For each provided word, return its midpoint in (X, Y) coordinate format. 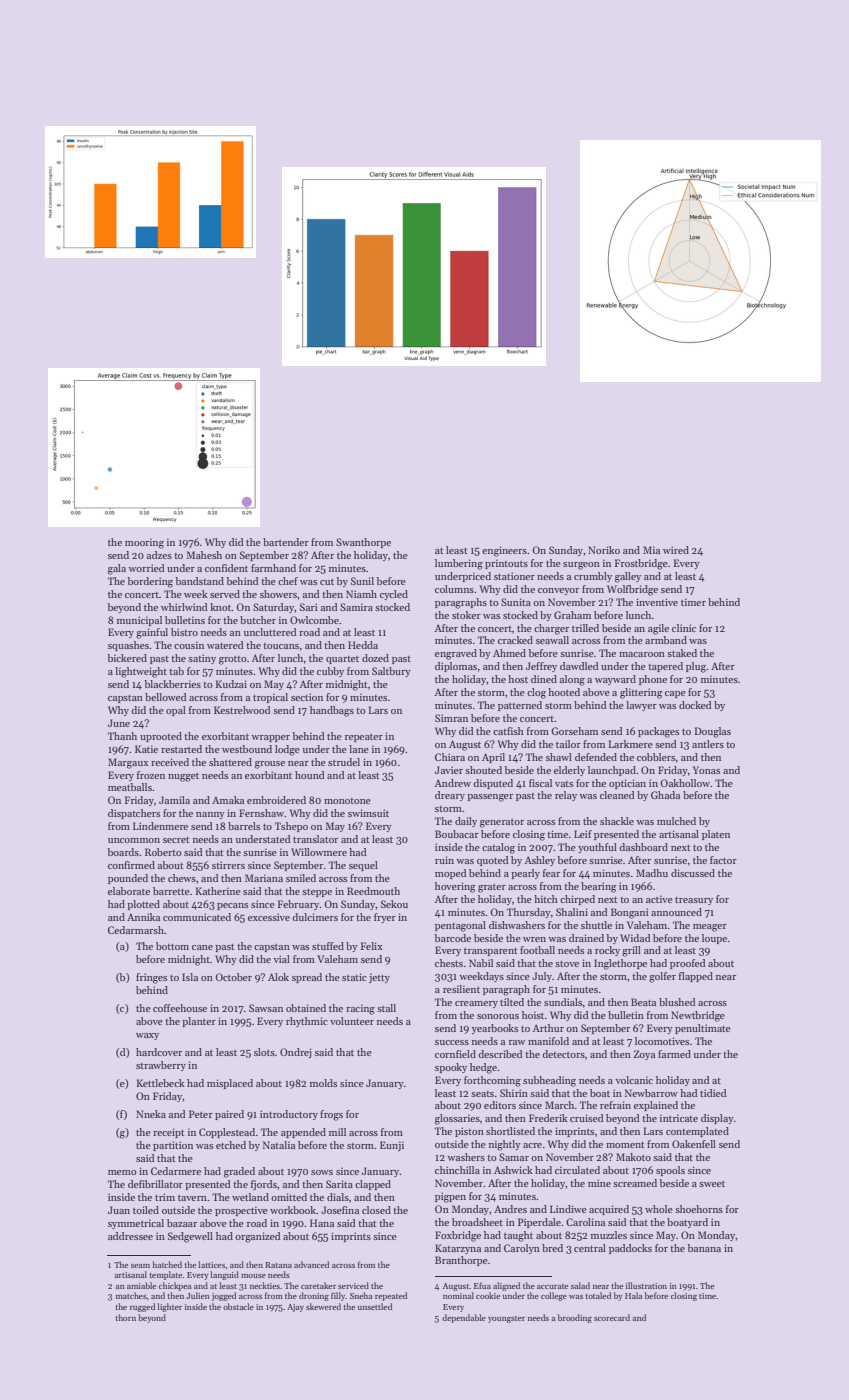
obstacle (238, 1306)
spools (670, 1171)
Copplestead (227, 1133)
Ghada (665, 795)
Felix (371, 946)
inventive (657, 602)
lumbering (459, 564)
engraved (456, 654)
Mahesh (204, 555)
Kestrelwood (242, 710)
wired (676, 550)
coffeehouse (180, 1008)
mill (337, 1132)
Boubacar (457, 834)
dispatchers (134, 814)
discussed (693, 873)
